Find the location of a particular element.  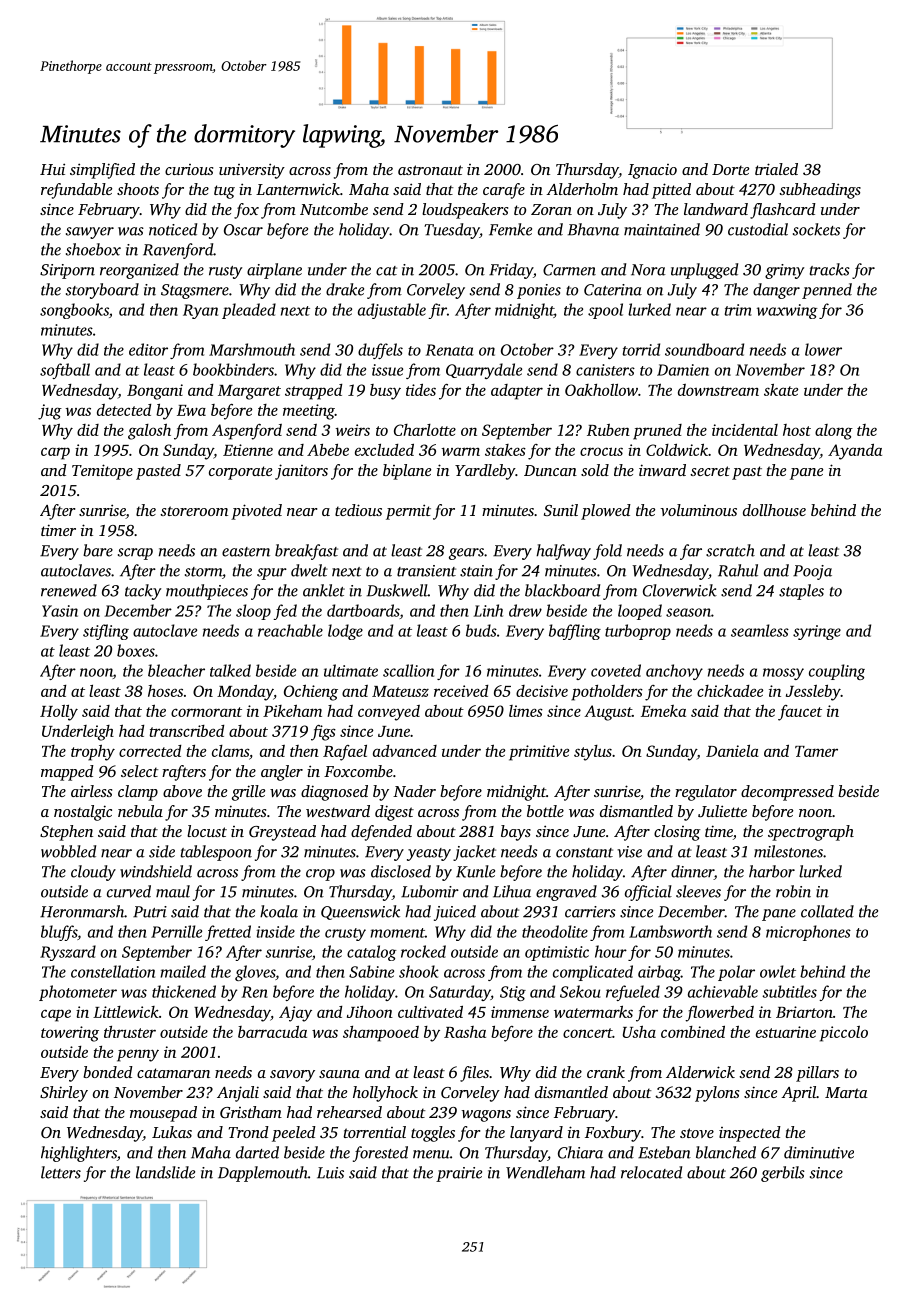

noticed is located at coordinates (173, 229).
